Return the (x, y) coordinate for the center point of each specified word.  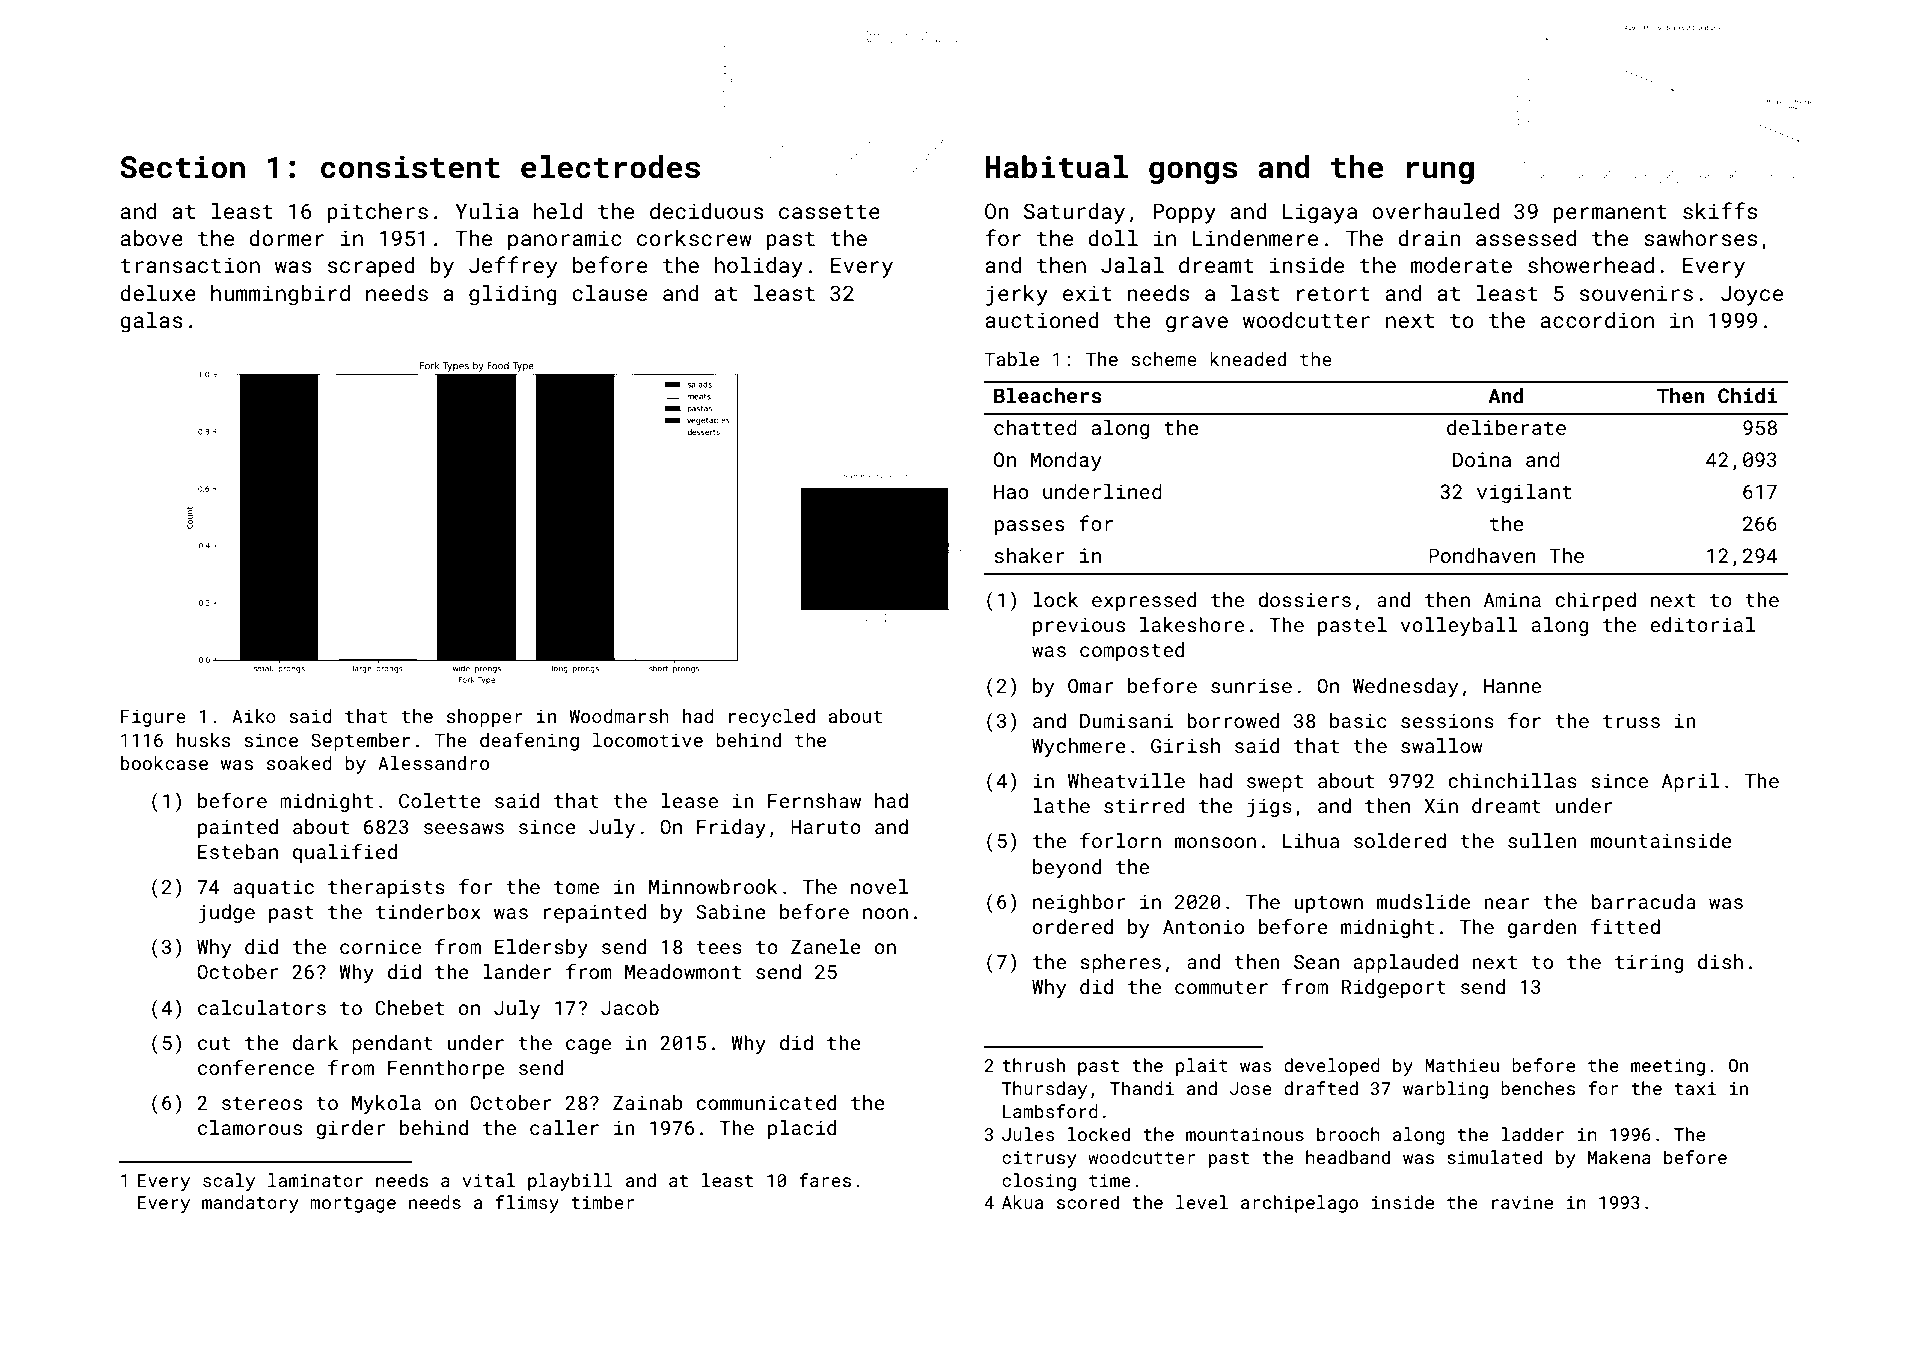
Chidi (1747, 395)
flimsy (527, 1204)
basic (1358, 720)
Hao (1011, 491)
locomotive (648, 740)
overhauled (1435, 211)
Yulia (487, 211)
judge (226, 913)
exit (1087, 293)
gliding (513, 295)
